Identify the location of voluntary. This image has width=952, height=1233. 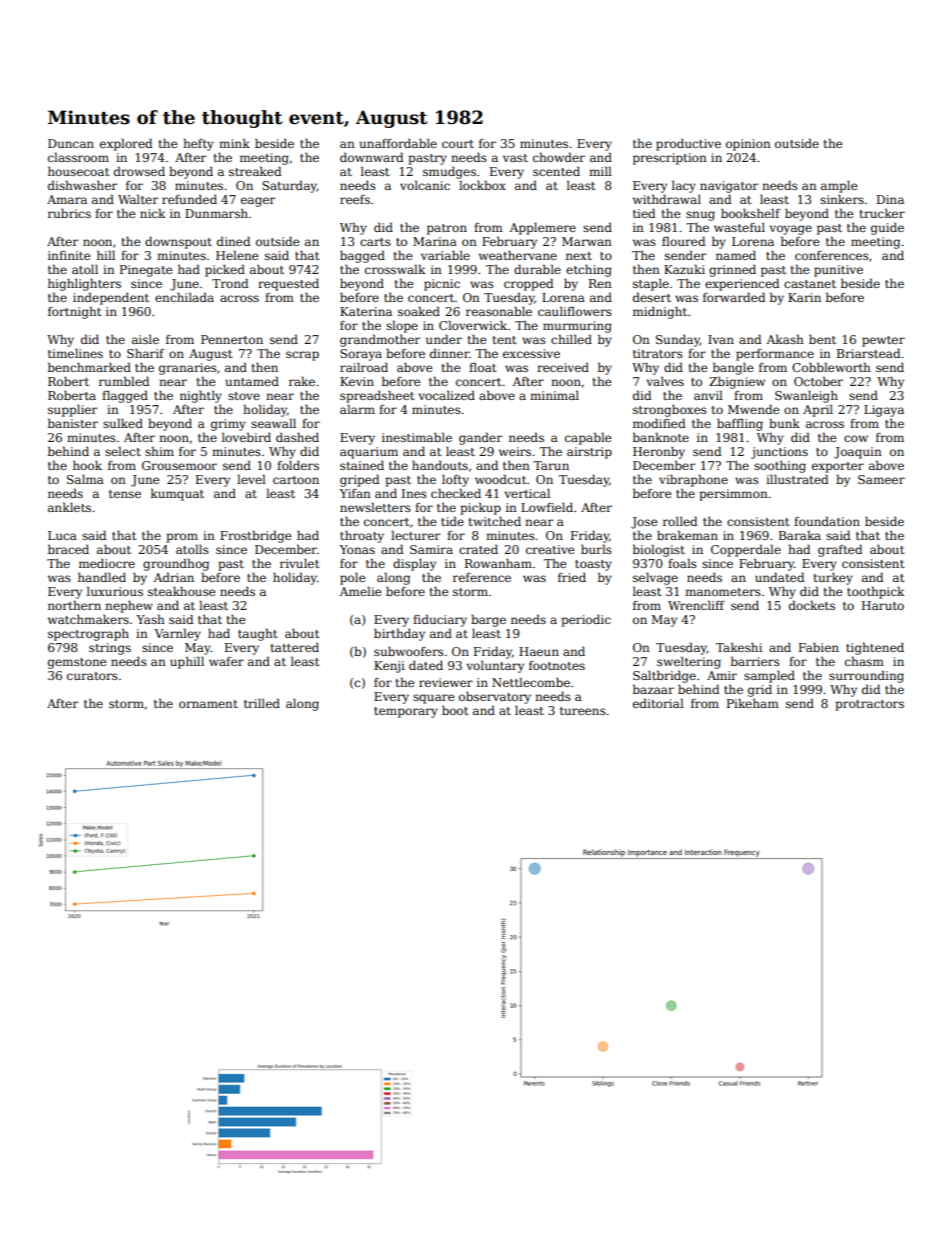
(495, 666).
